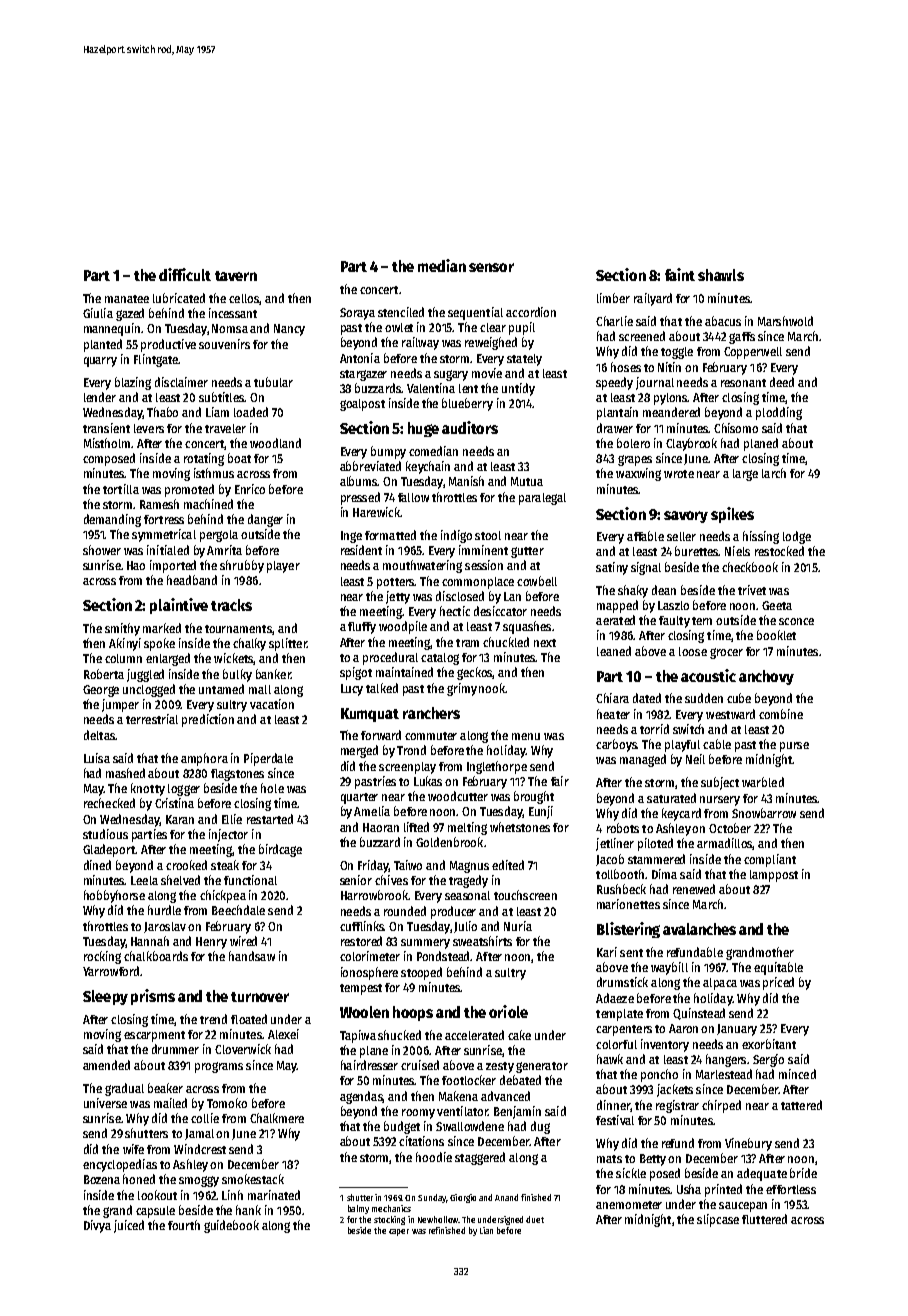 The height and width of the page is (1316, 908). Describe the element at coordinates (497, 767) in the page. I see `Inglethorpe` at that location.
